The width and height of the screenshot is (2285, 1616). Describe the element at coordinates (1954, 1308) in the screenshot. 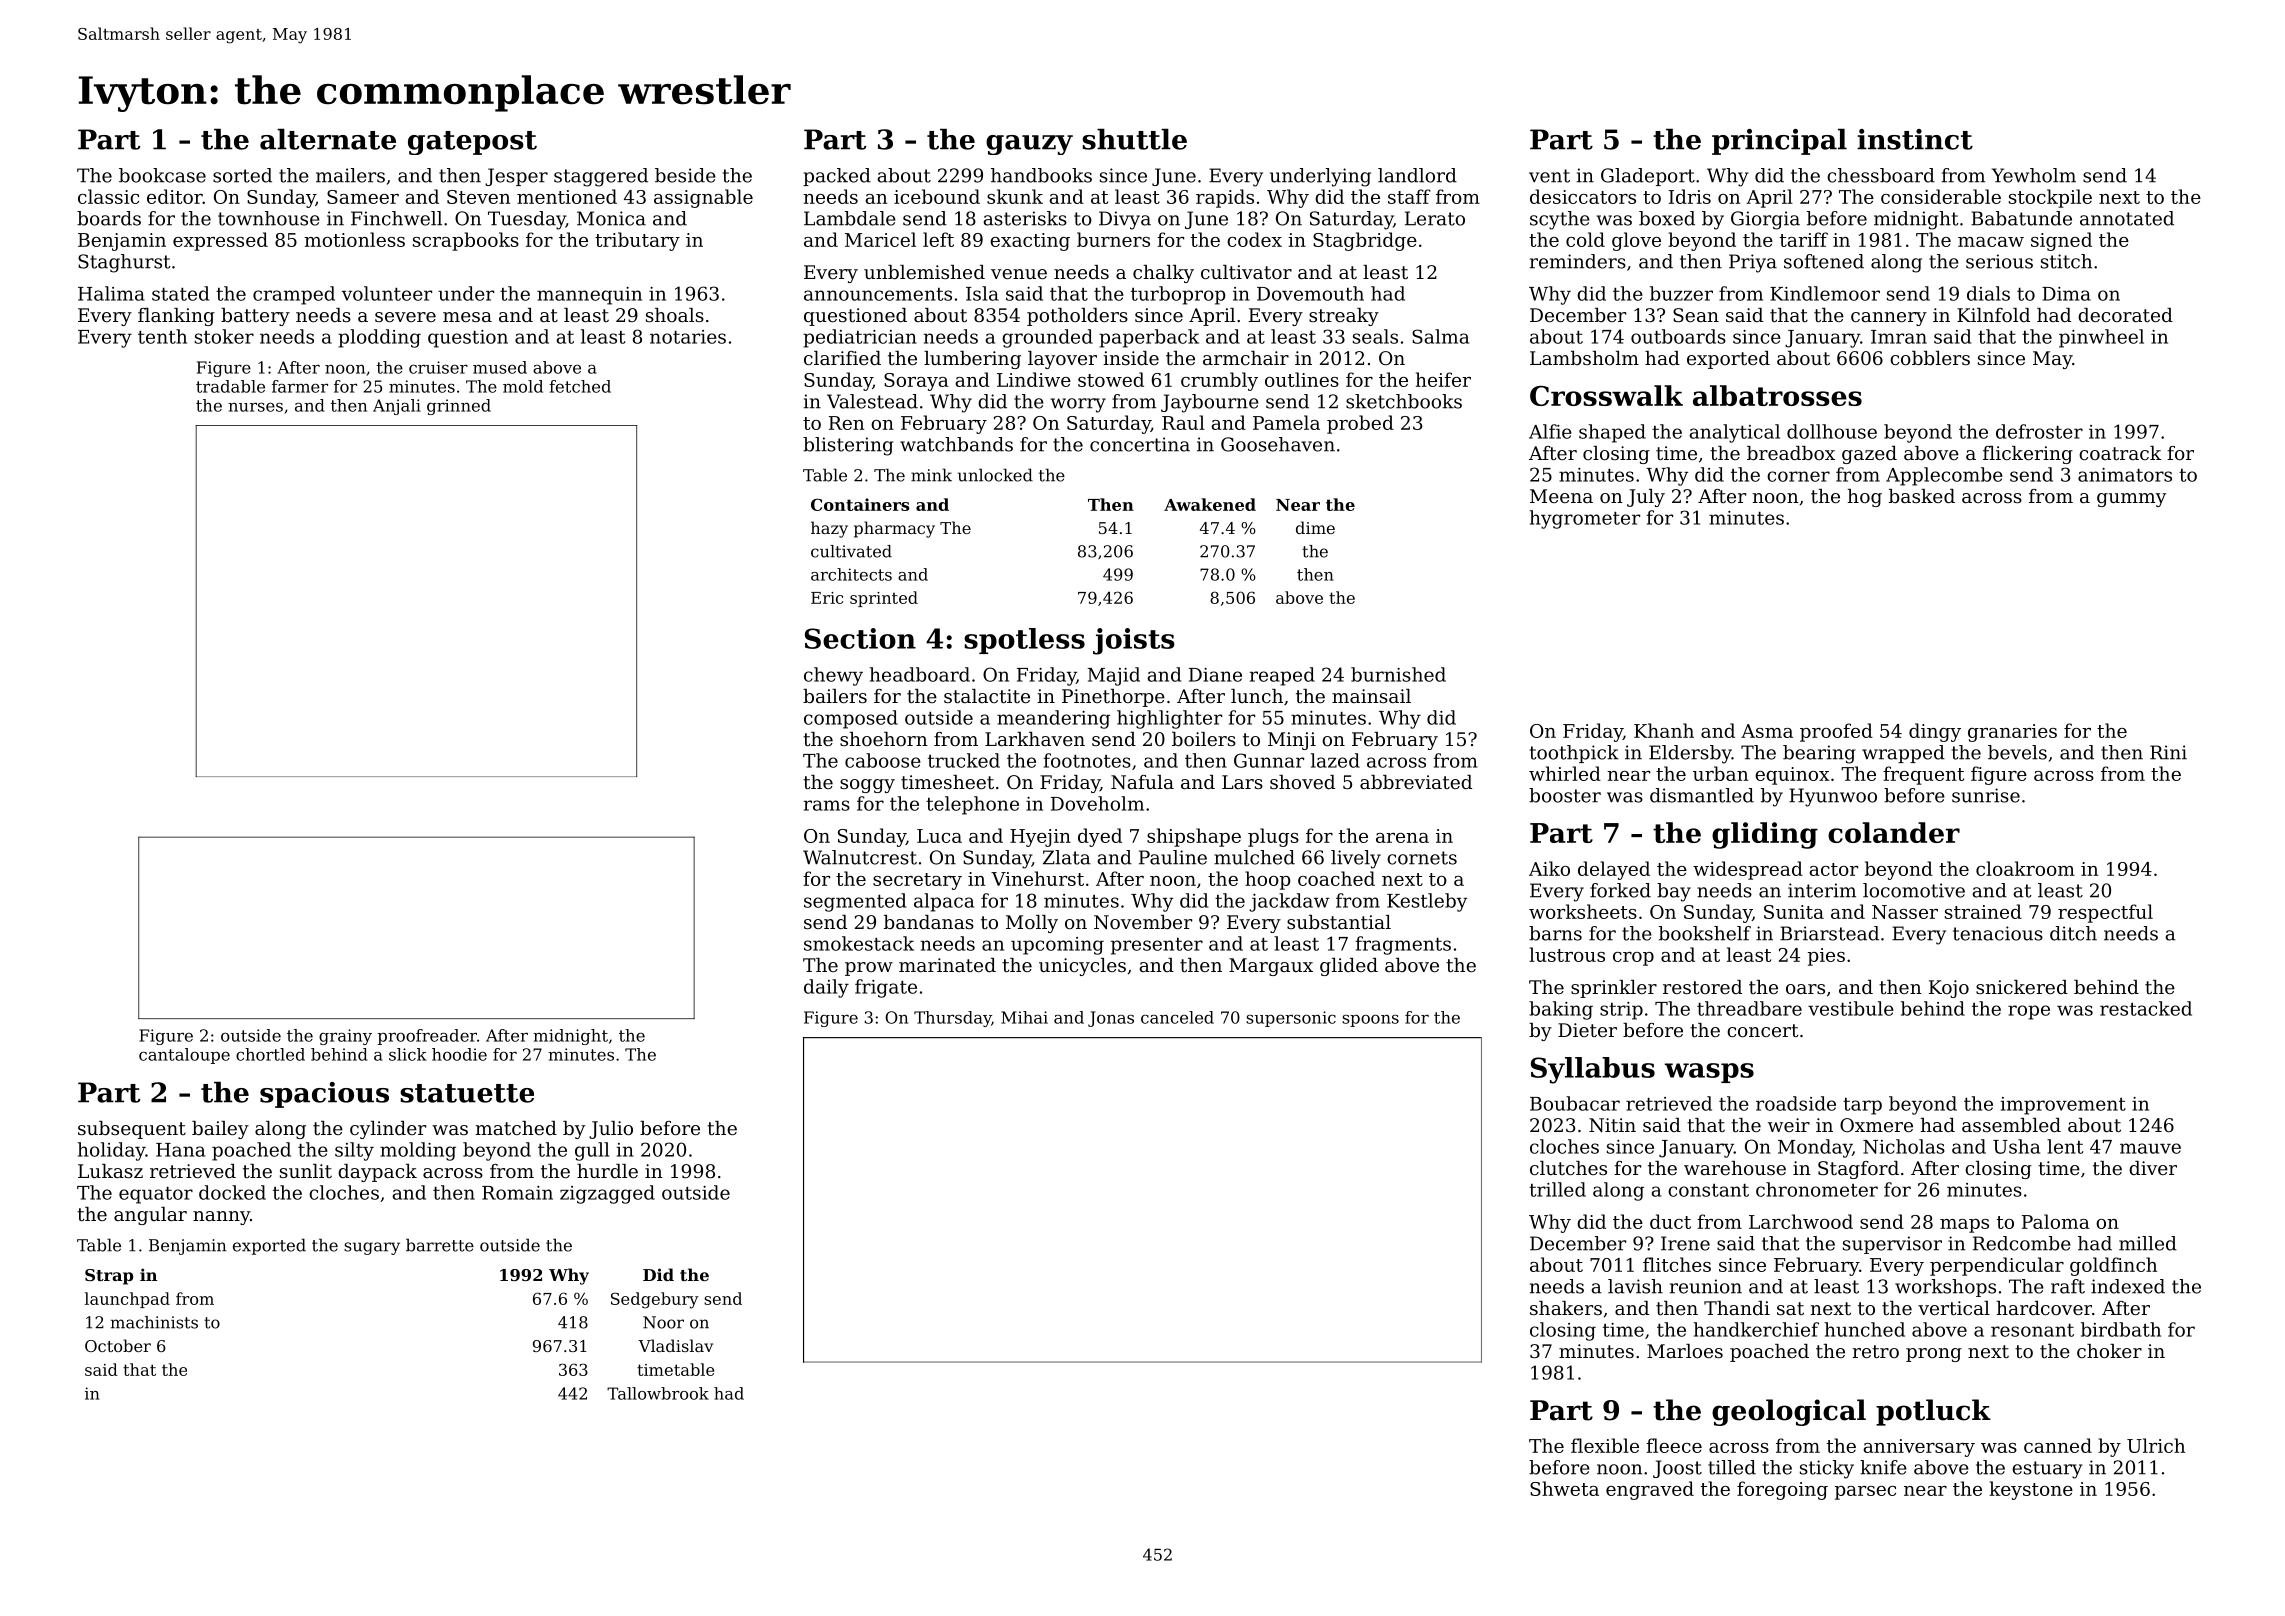

I see `vertical` at that location.
